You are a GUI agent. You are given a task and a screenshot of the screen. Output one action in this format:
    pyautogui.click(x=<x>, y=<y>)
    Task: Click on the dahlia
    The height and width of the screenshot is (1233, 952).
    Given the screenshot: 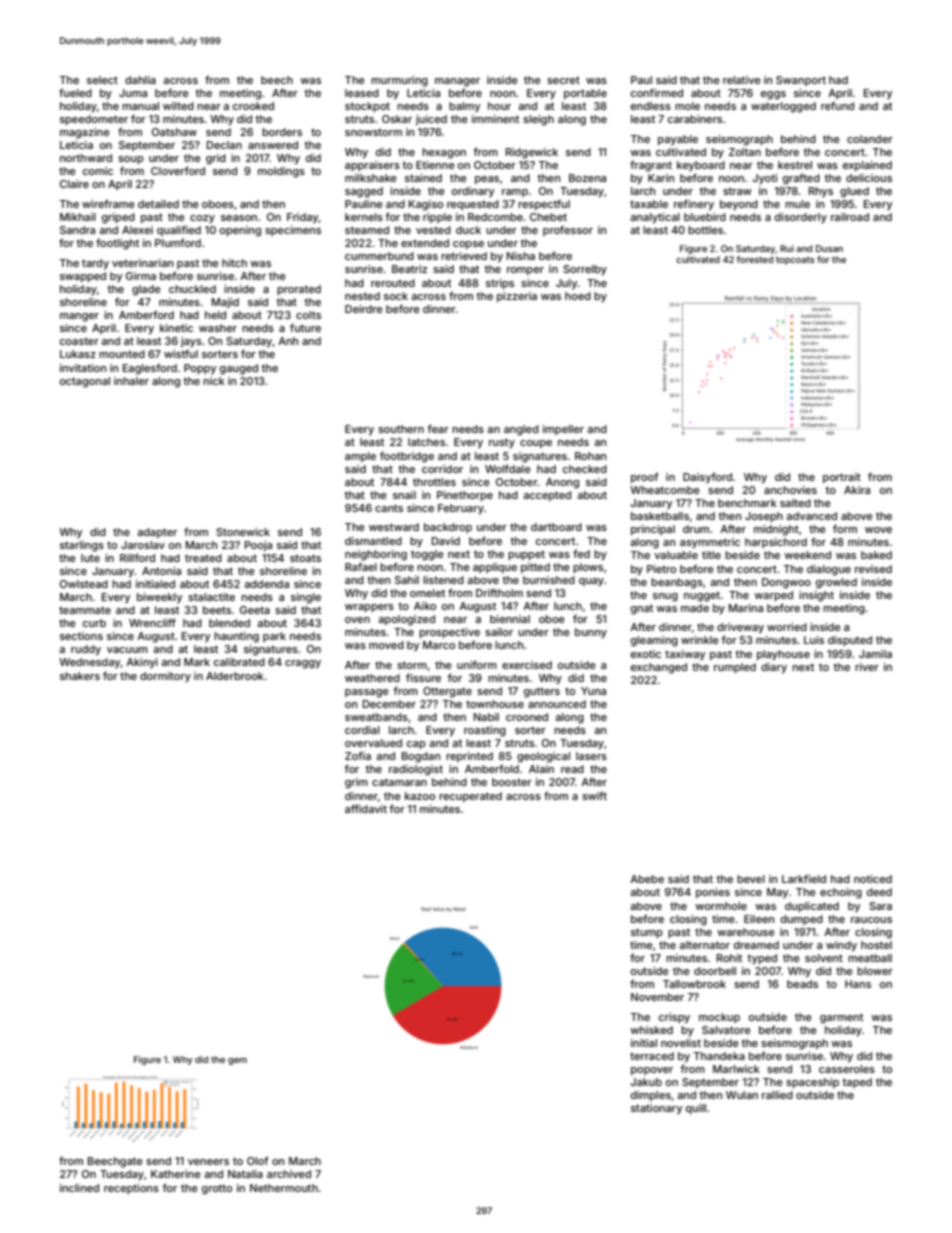 What is the action you would take?
    pyautogui.click(x=140, y=80)
